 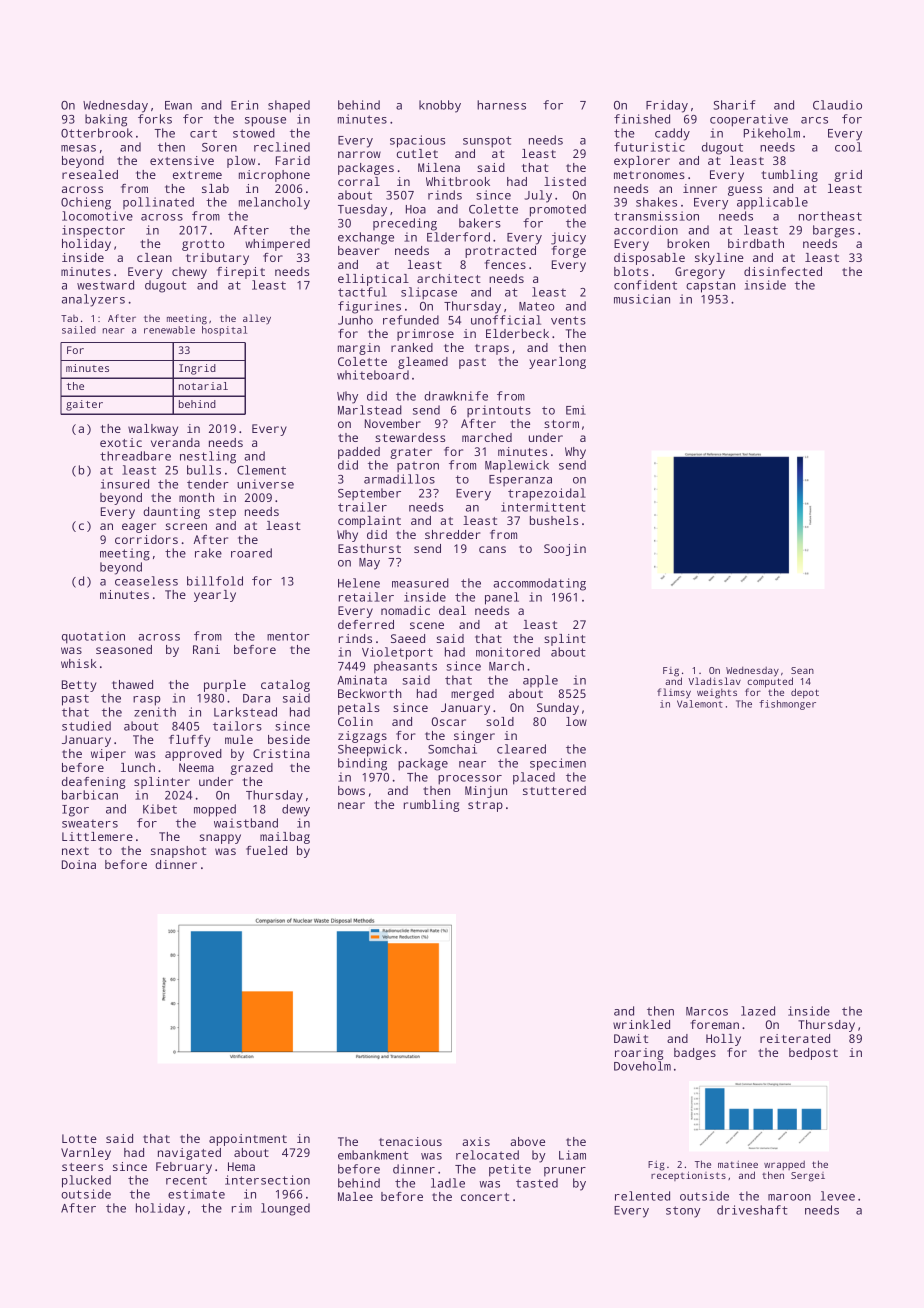 I want to click on harness, so click(x=501, y=105).
